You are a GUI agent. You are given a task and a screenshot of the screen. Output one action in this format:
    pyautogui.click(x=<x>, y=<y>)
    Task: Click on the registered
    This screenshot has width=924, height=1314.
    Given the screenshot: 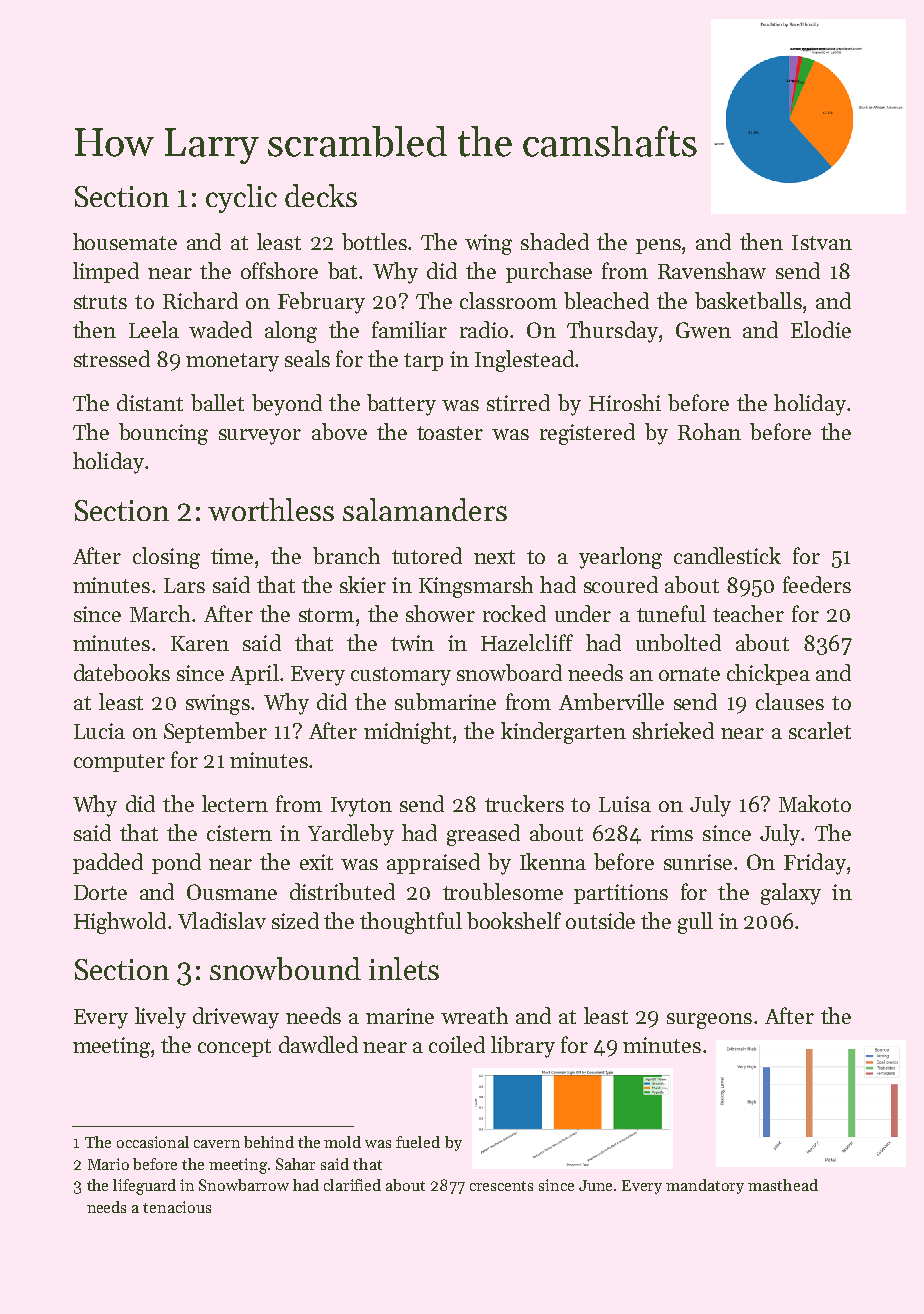 What is the action you would take?
    pyautogui.click(x=587, y=434)
